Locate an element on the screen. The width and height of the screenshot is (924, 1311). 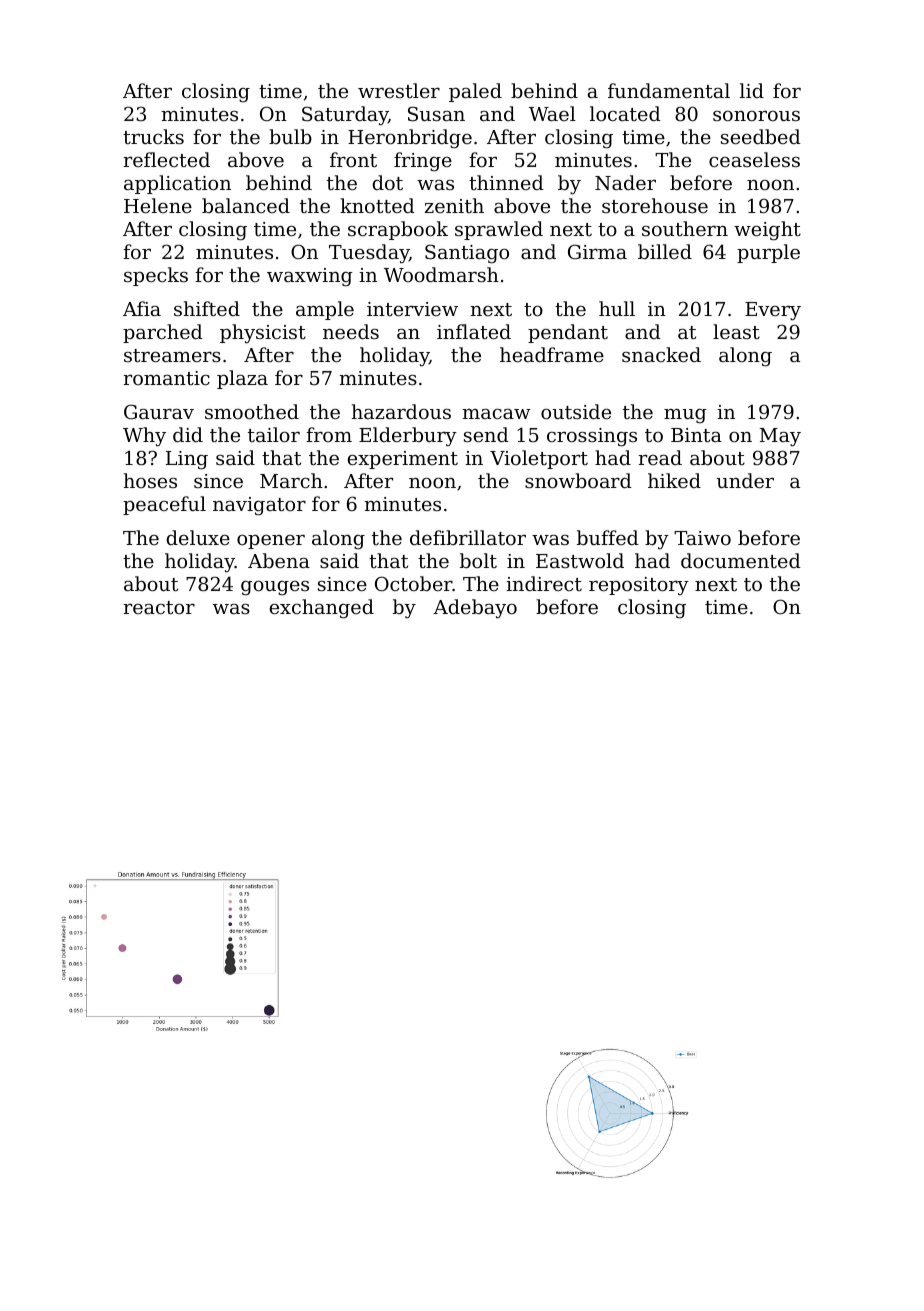
Taiwo is located at coordinates (702, 538).
